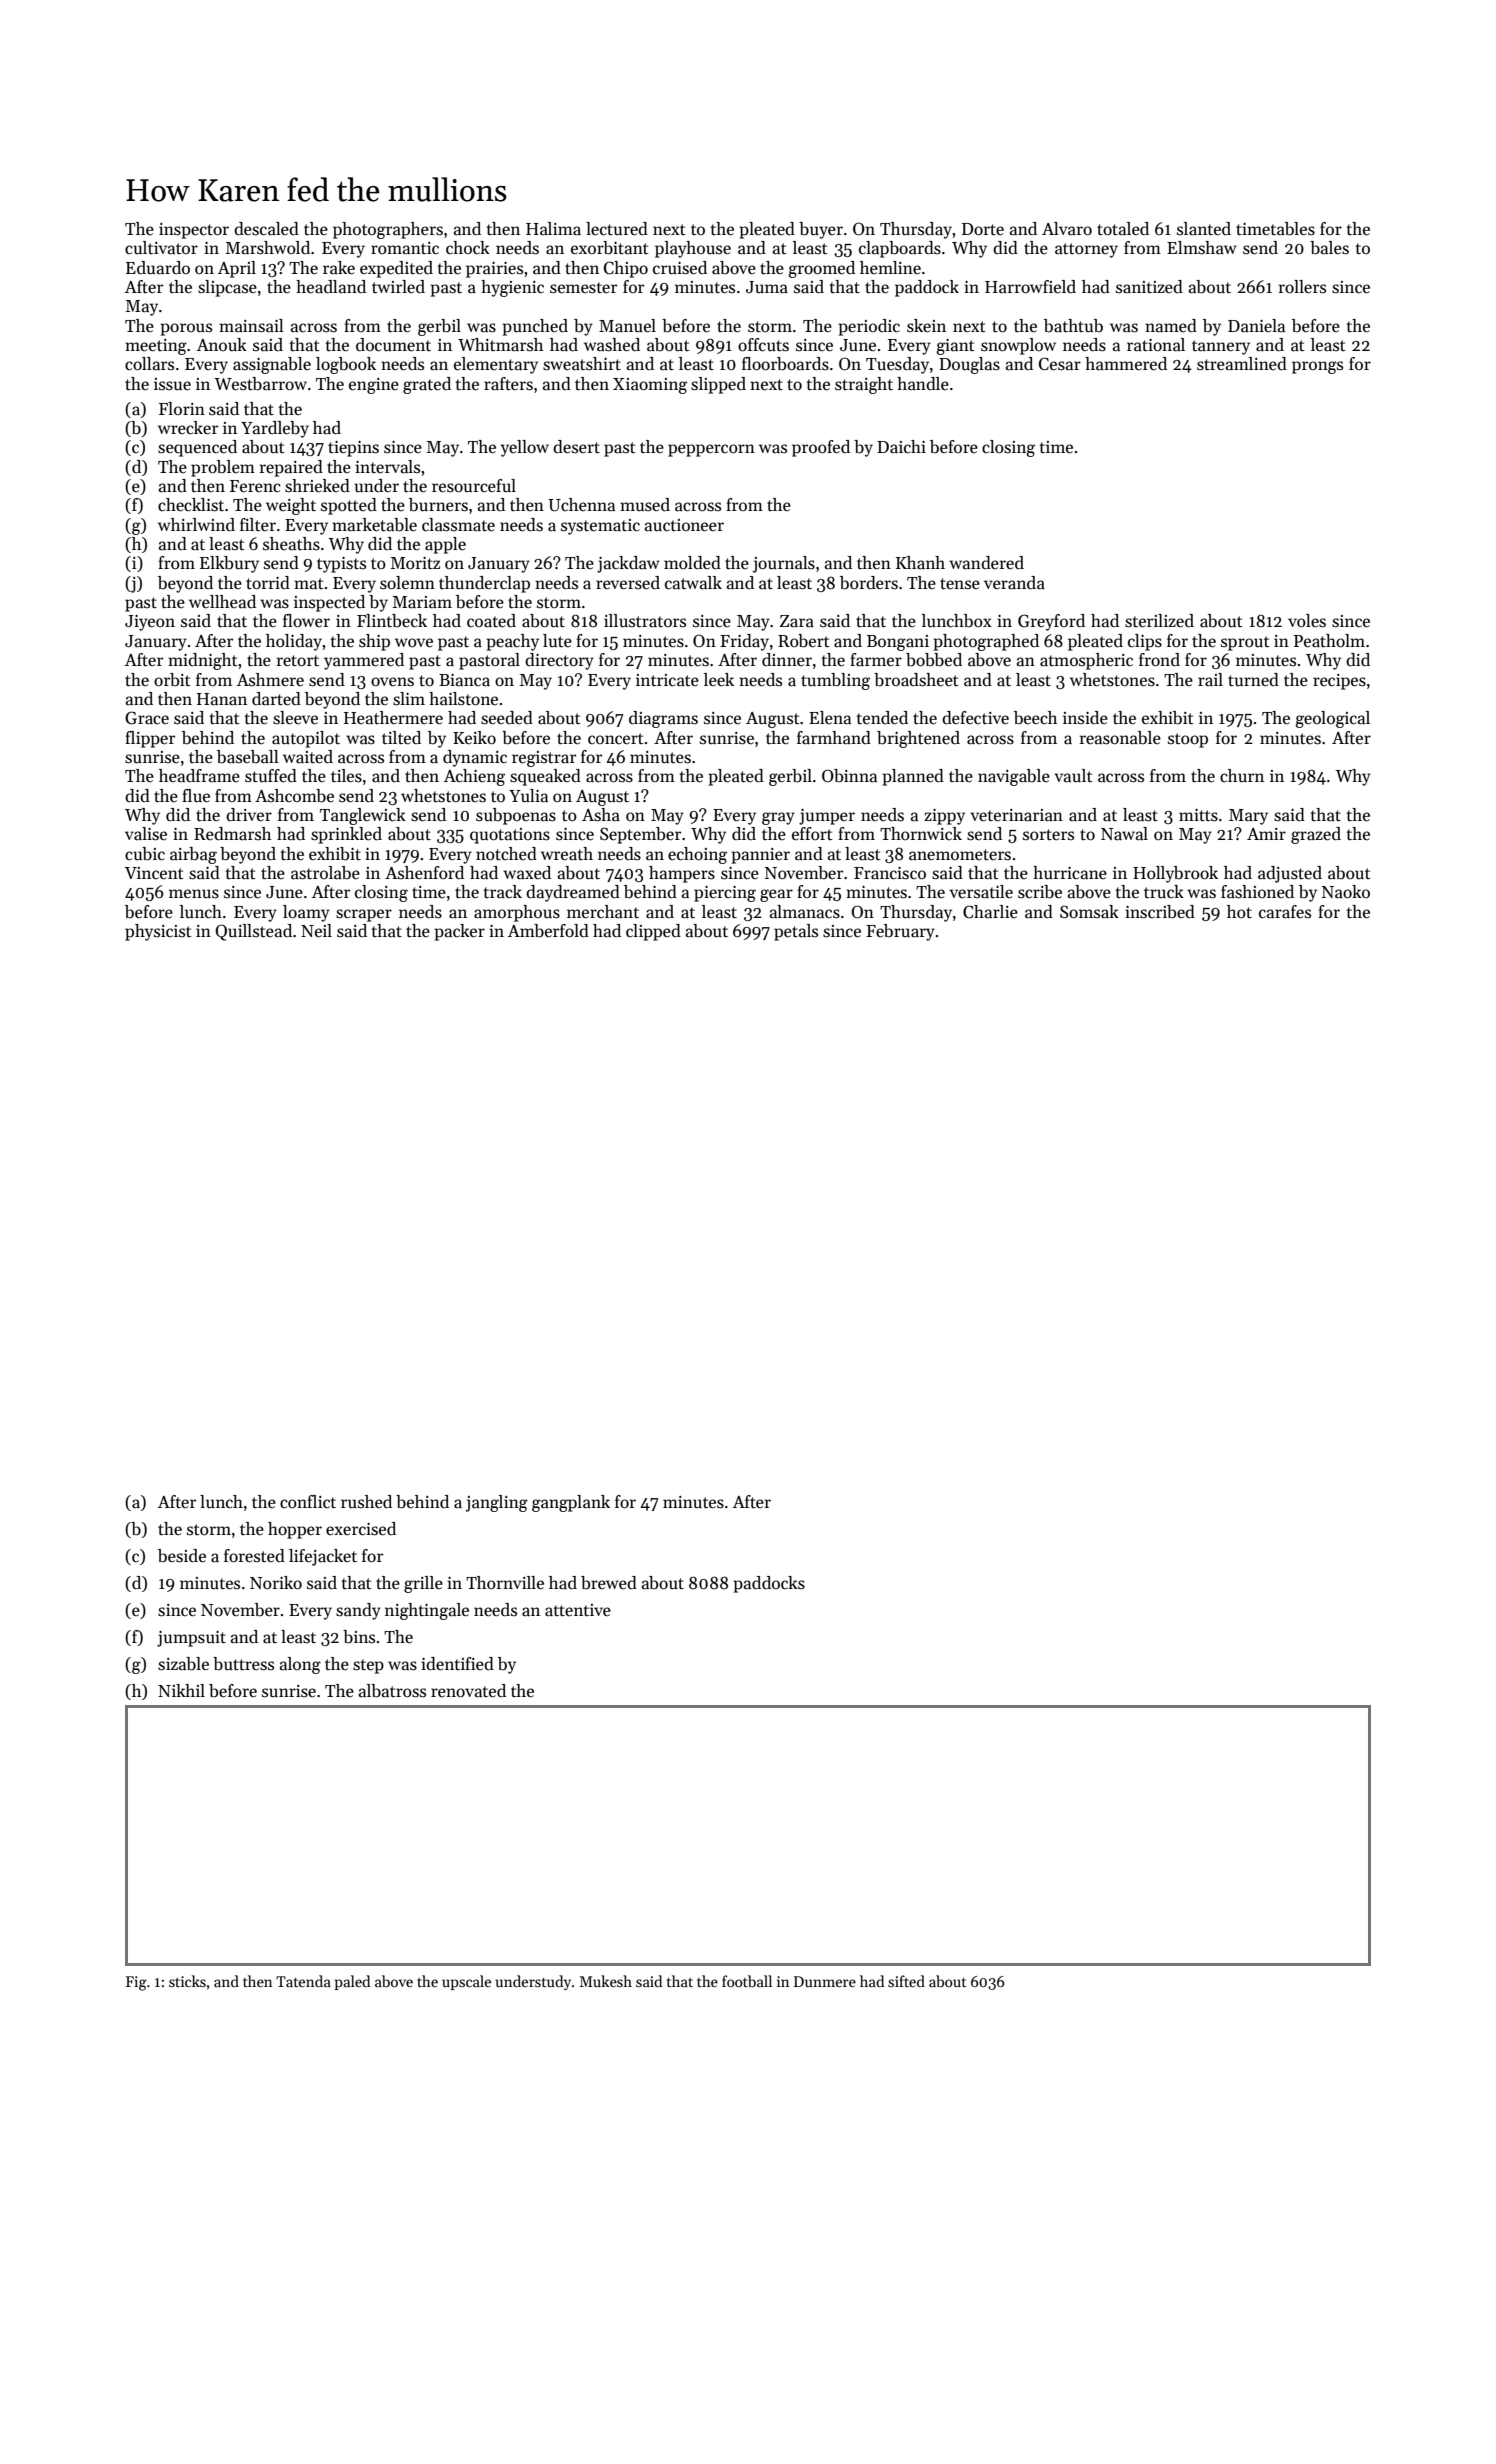 This screenshot has width=1496, height=2464. What do you see at coordinates (1204, 229) in the screenshot?
I see `slanted` at bounding box center [1204, 229].
